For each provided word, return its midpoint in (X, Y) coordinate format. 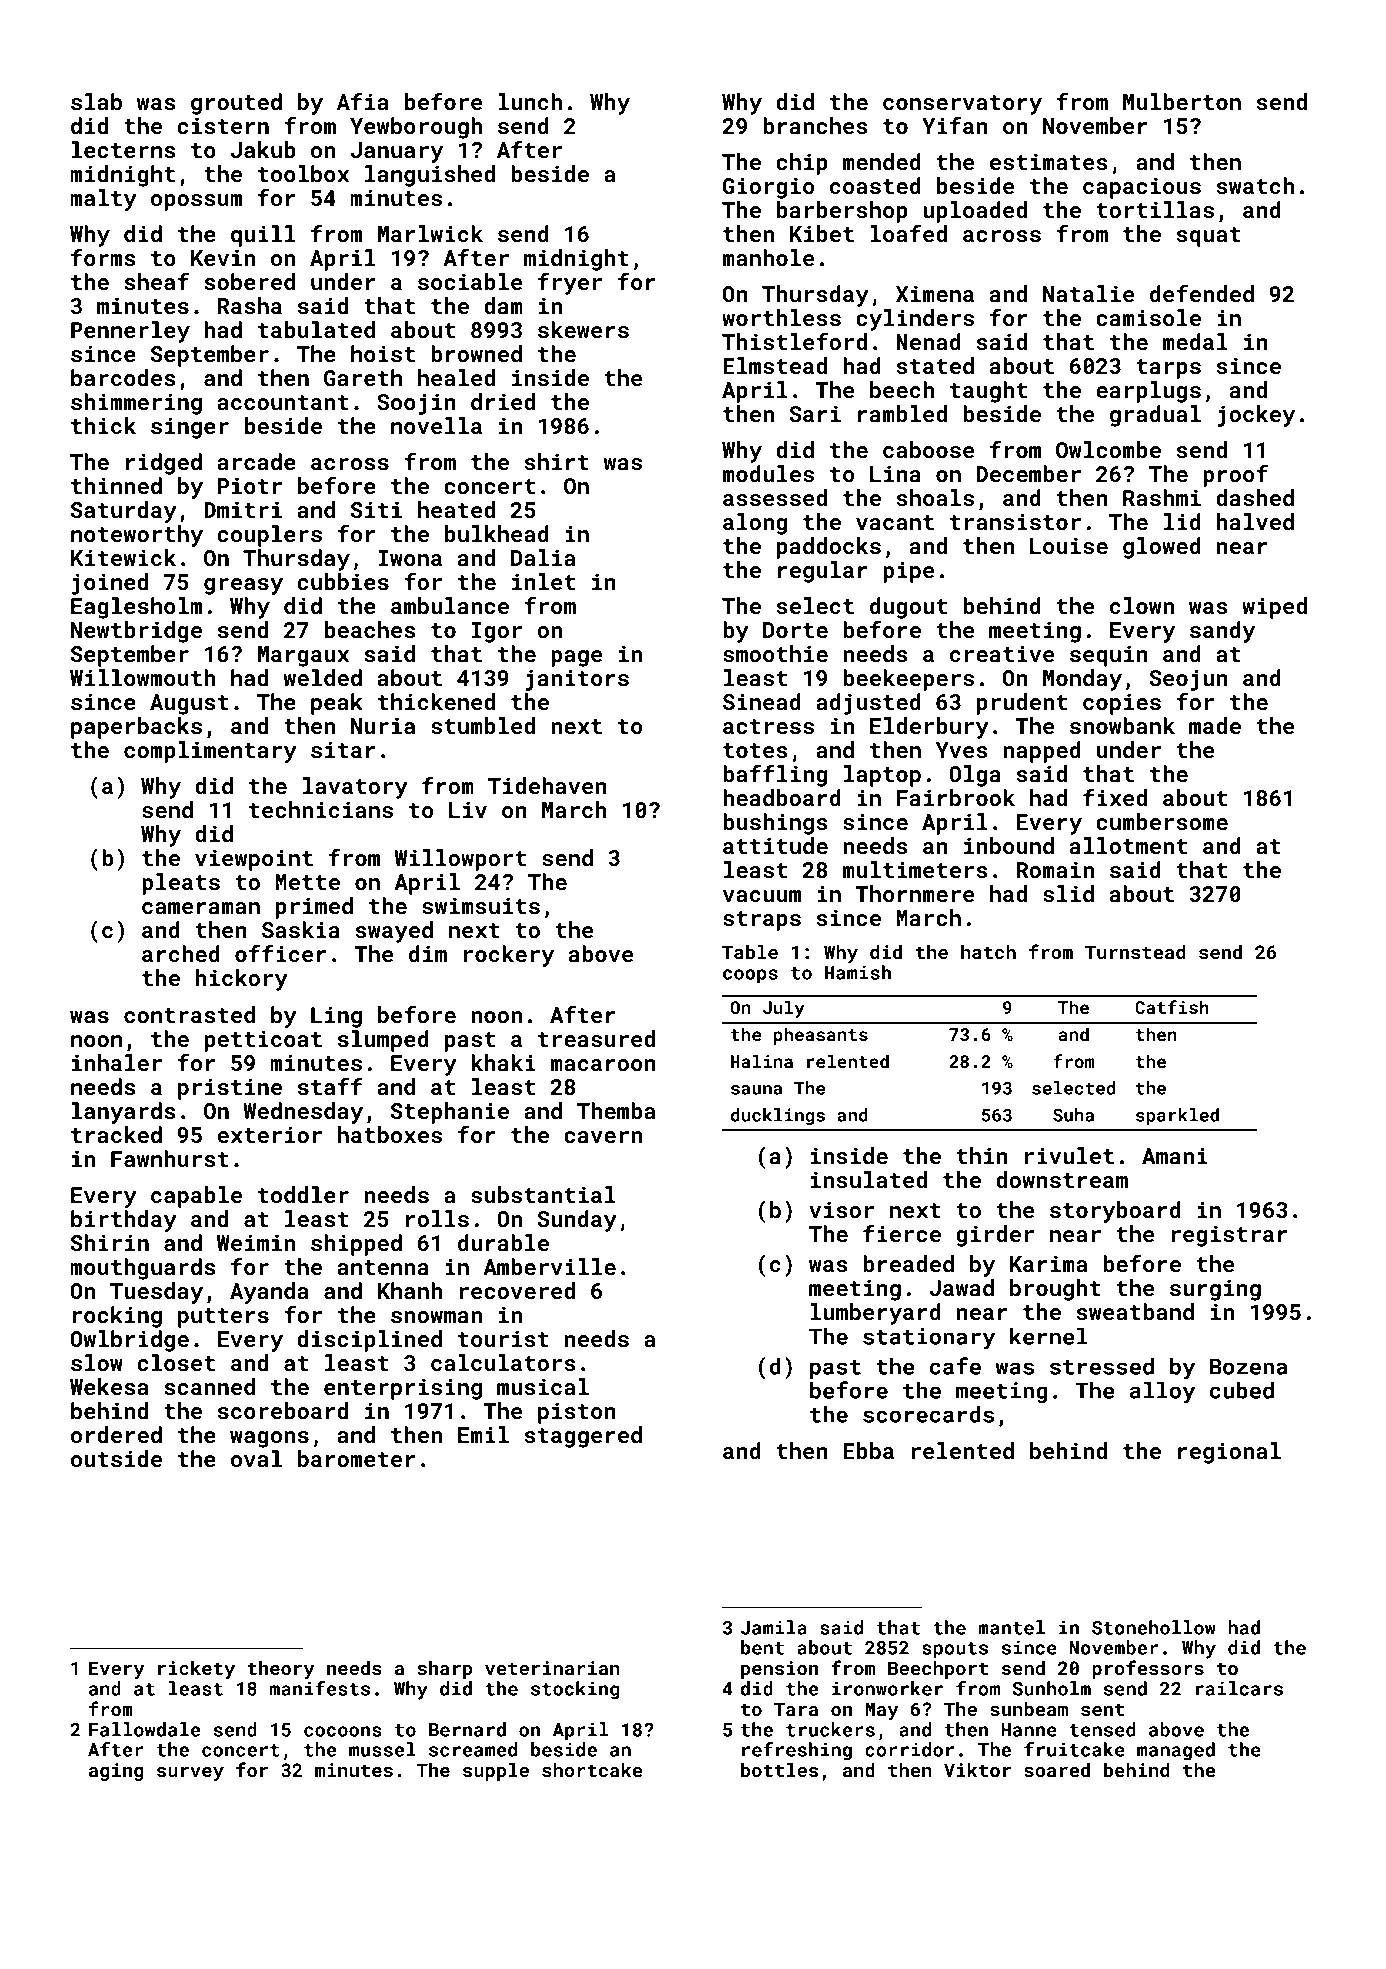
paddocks (829, 548)
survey (190, 1774)
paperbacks (136, 728)
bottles (779, 1770)
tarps (1168, 369)
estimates (1049, 161)
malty (103, 200)
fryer (570, 284)
